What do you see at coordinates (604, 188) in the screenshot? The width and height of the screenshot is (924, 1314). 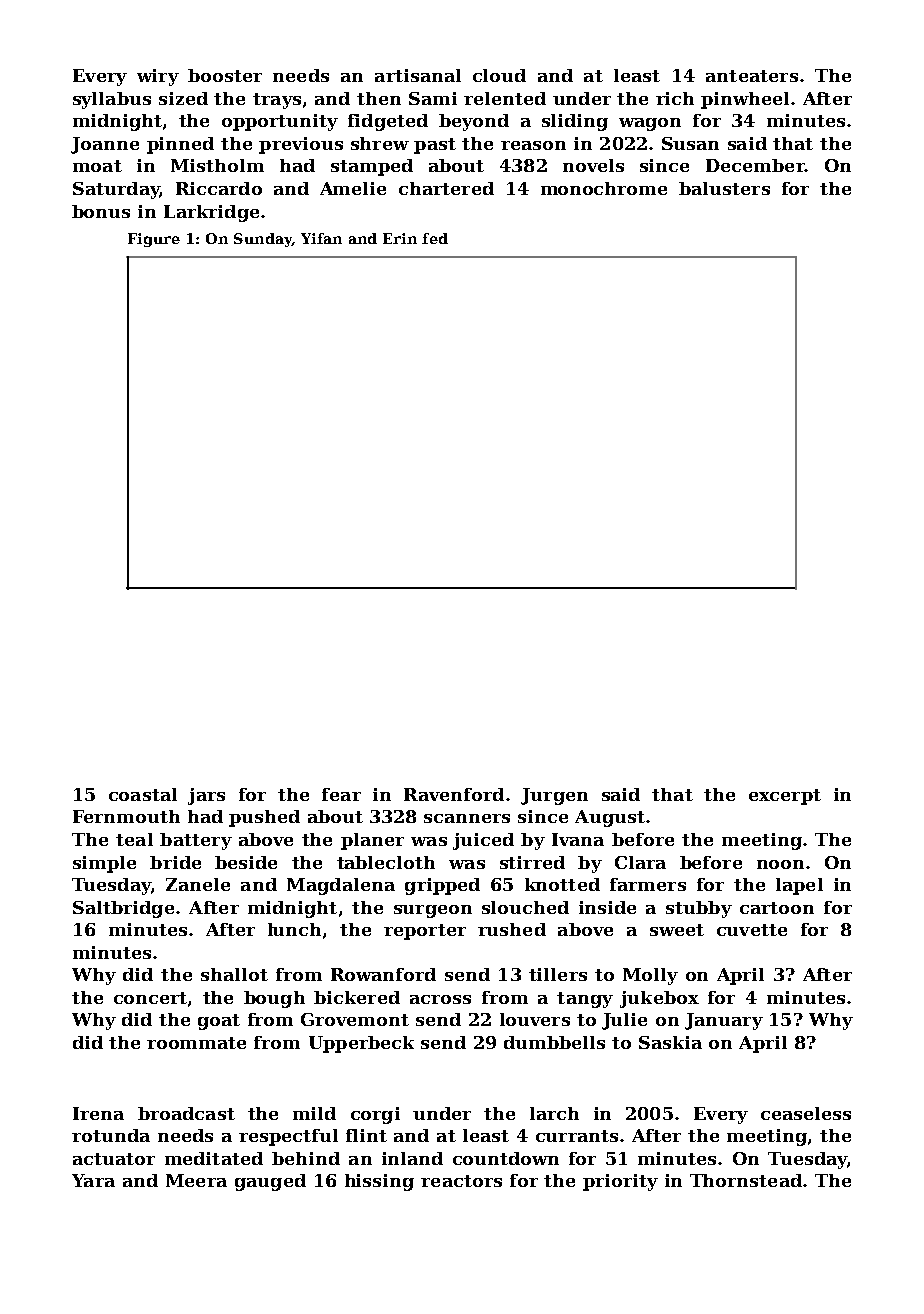 I see `monochrome` at bounding box center [604, 188].
